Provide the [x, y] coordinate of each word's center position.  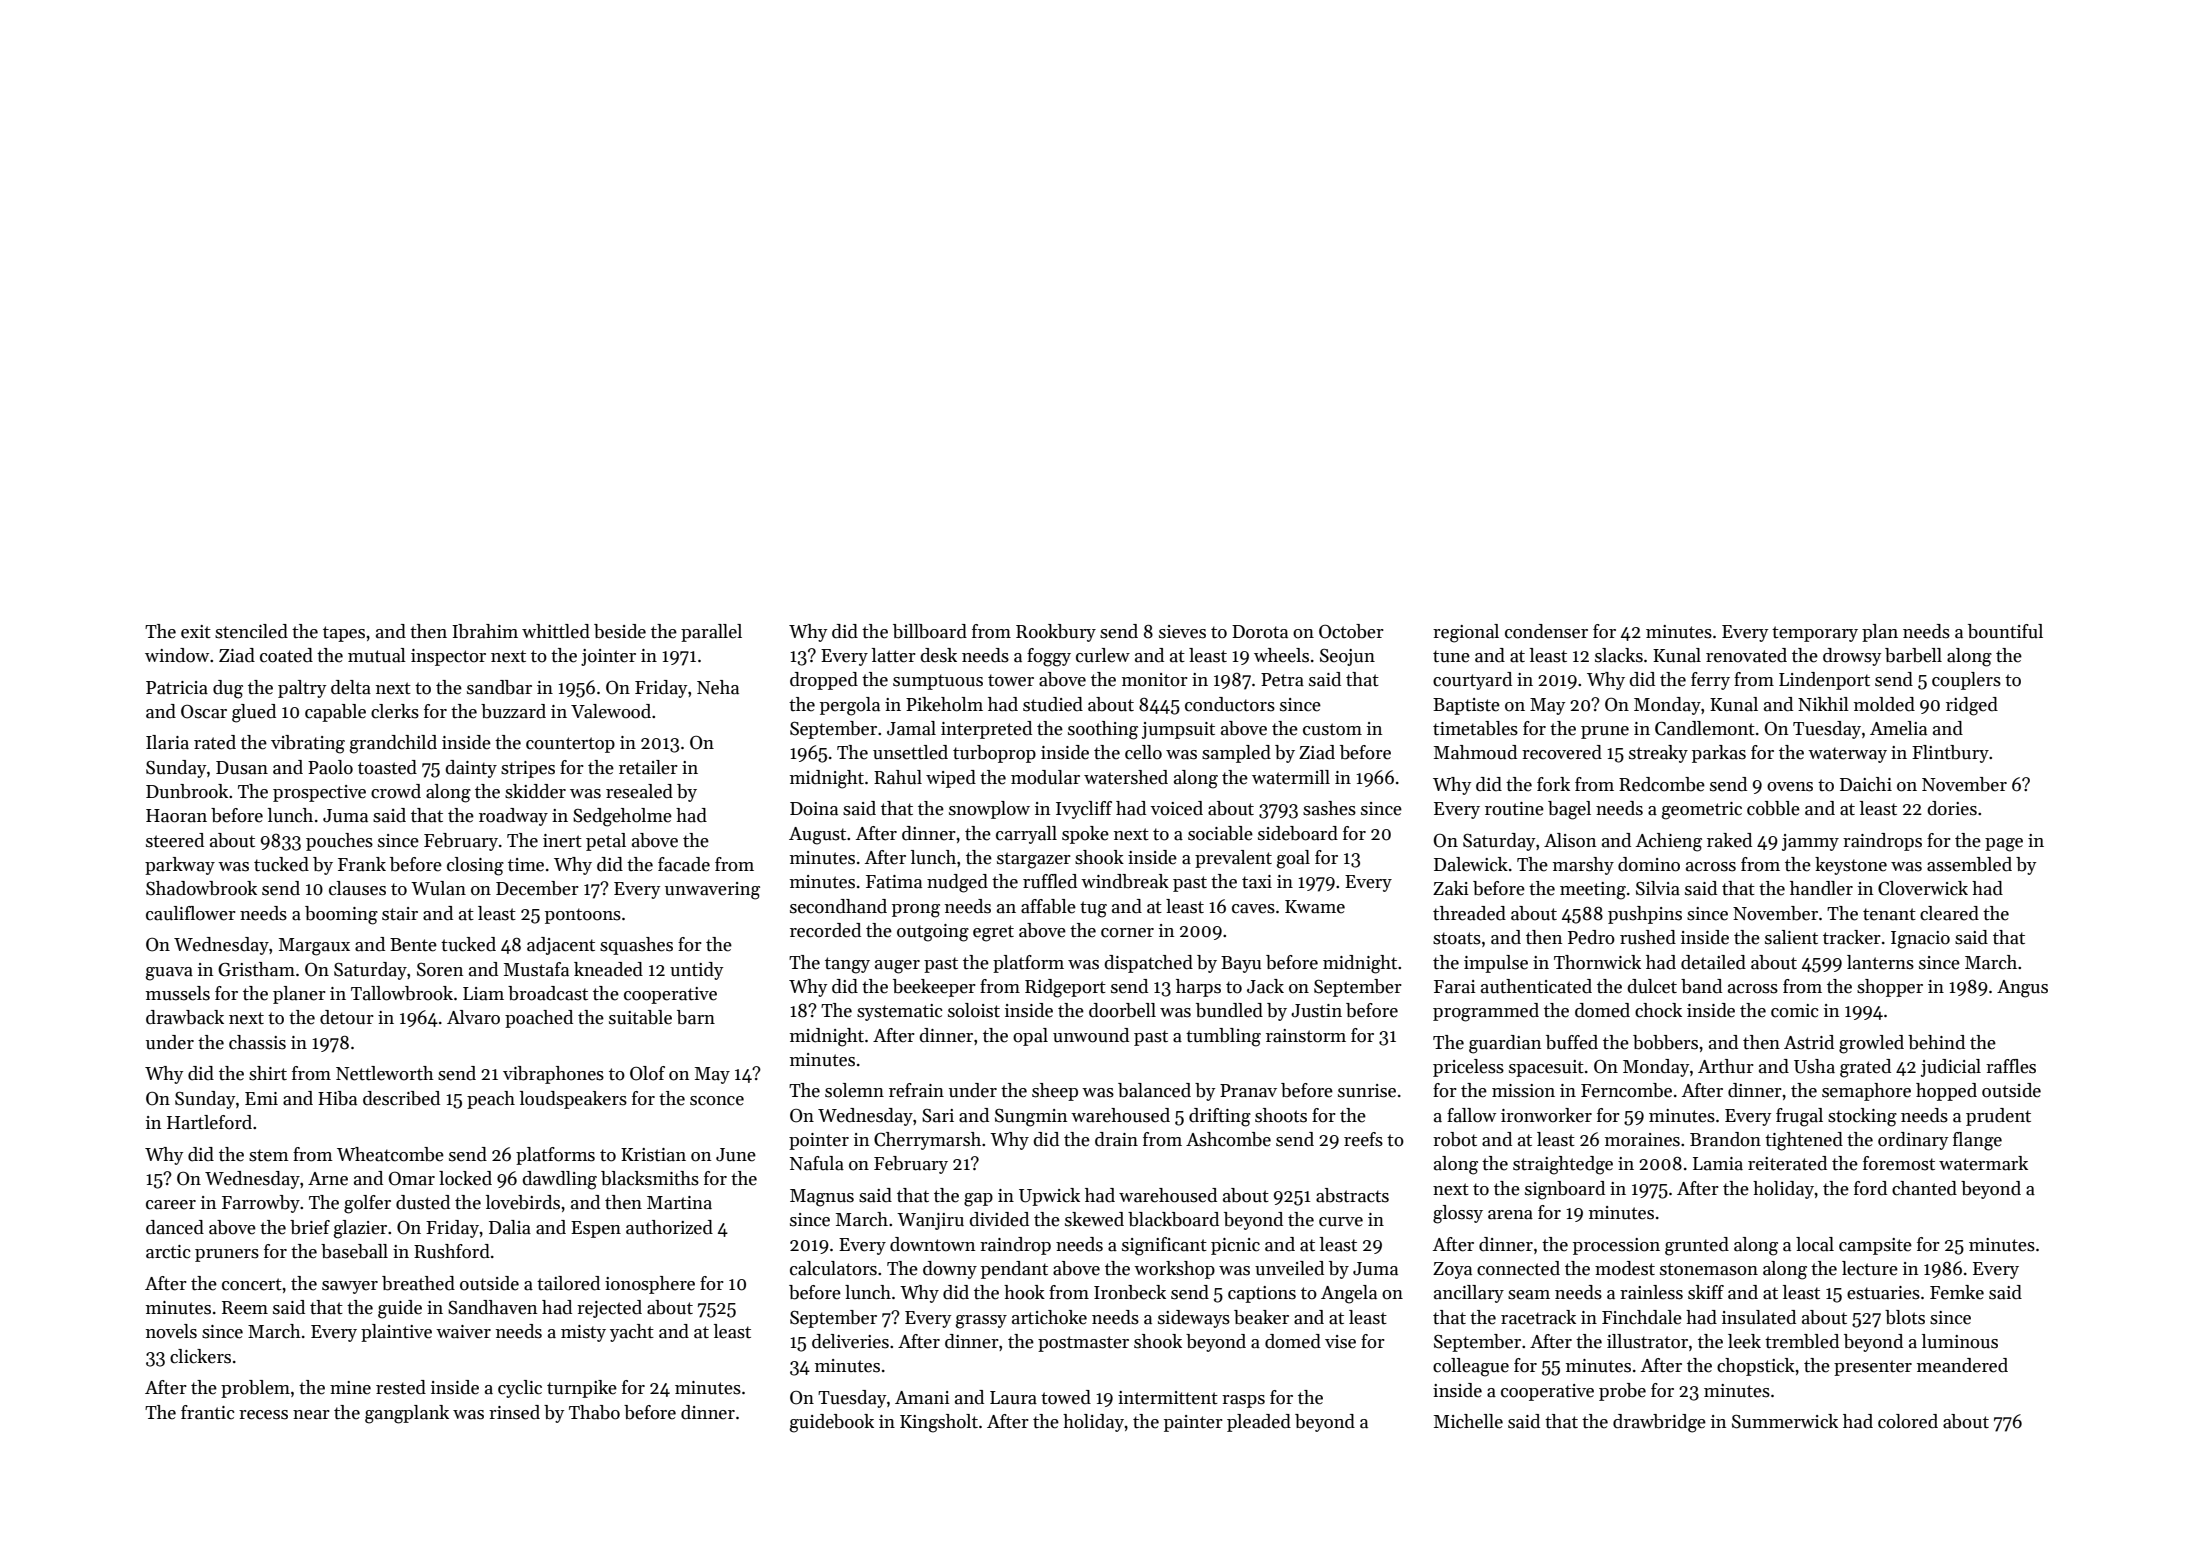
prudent [1998, 1117]
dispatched [1148, 964]
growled [1871, 1044]
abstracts [1352, 1195]
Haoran [176, 816]
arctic [168, 1252]
